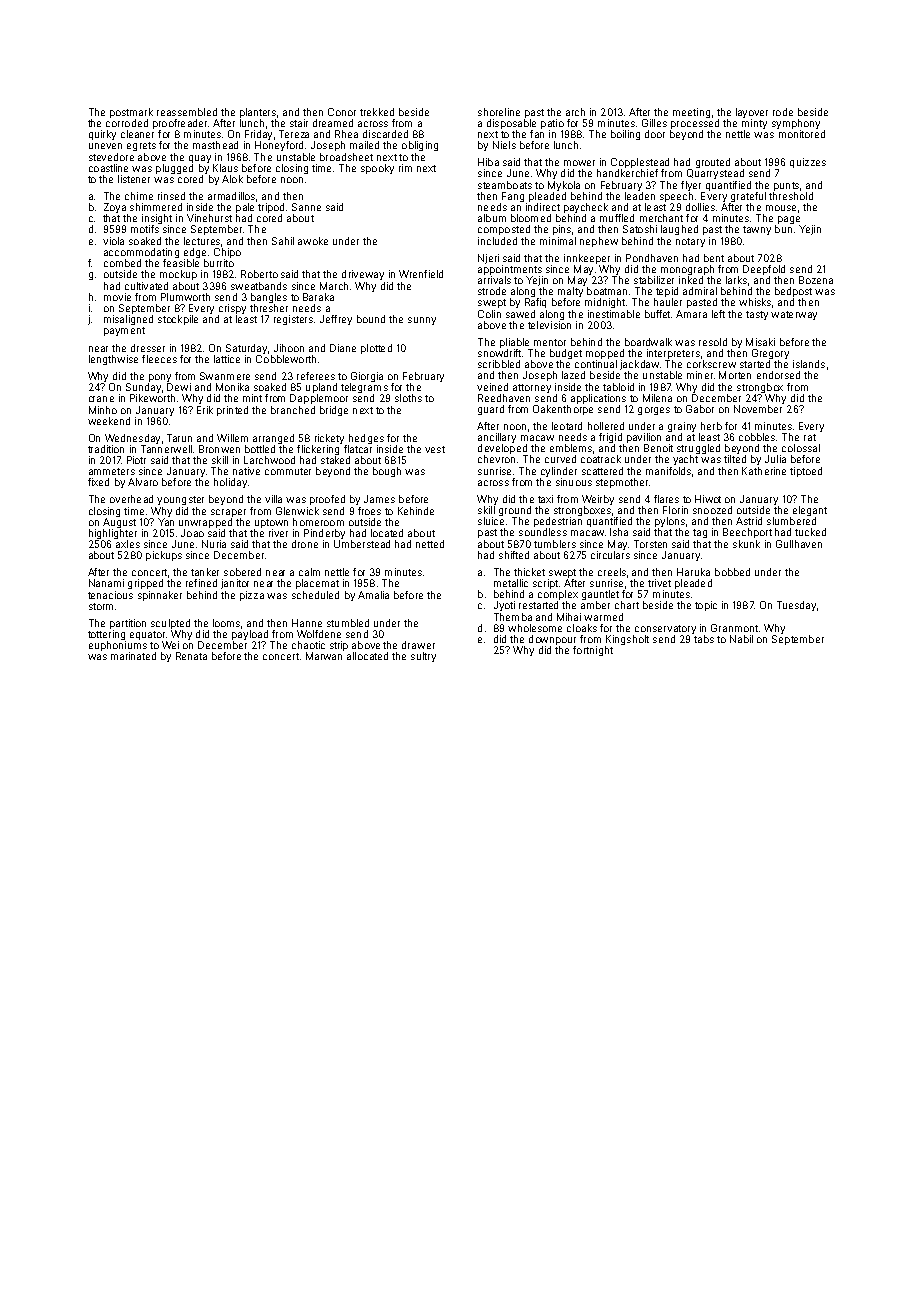  Describe the element at coordinates (258, 135) in the image. I see `Friday` at that location.
